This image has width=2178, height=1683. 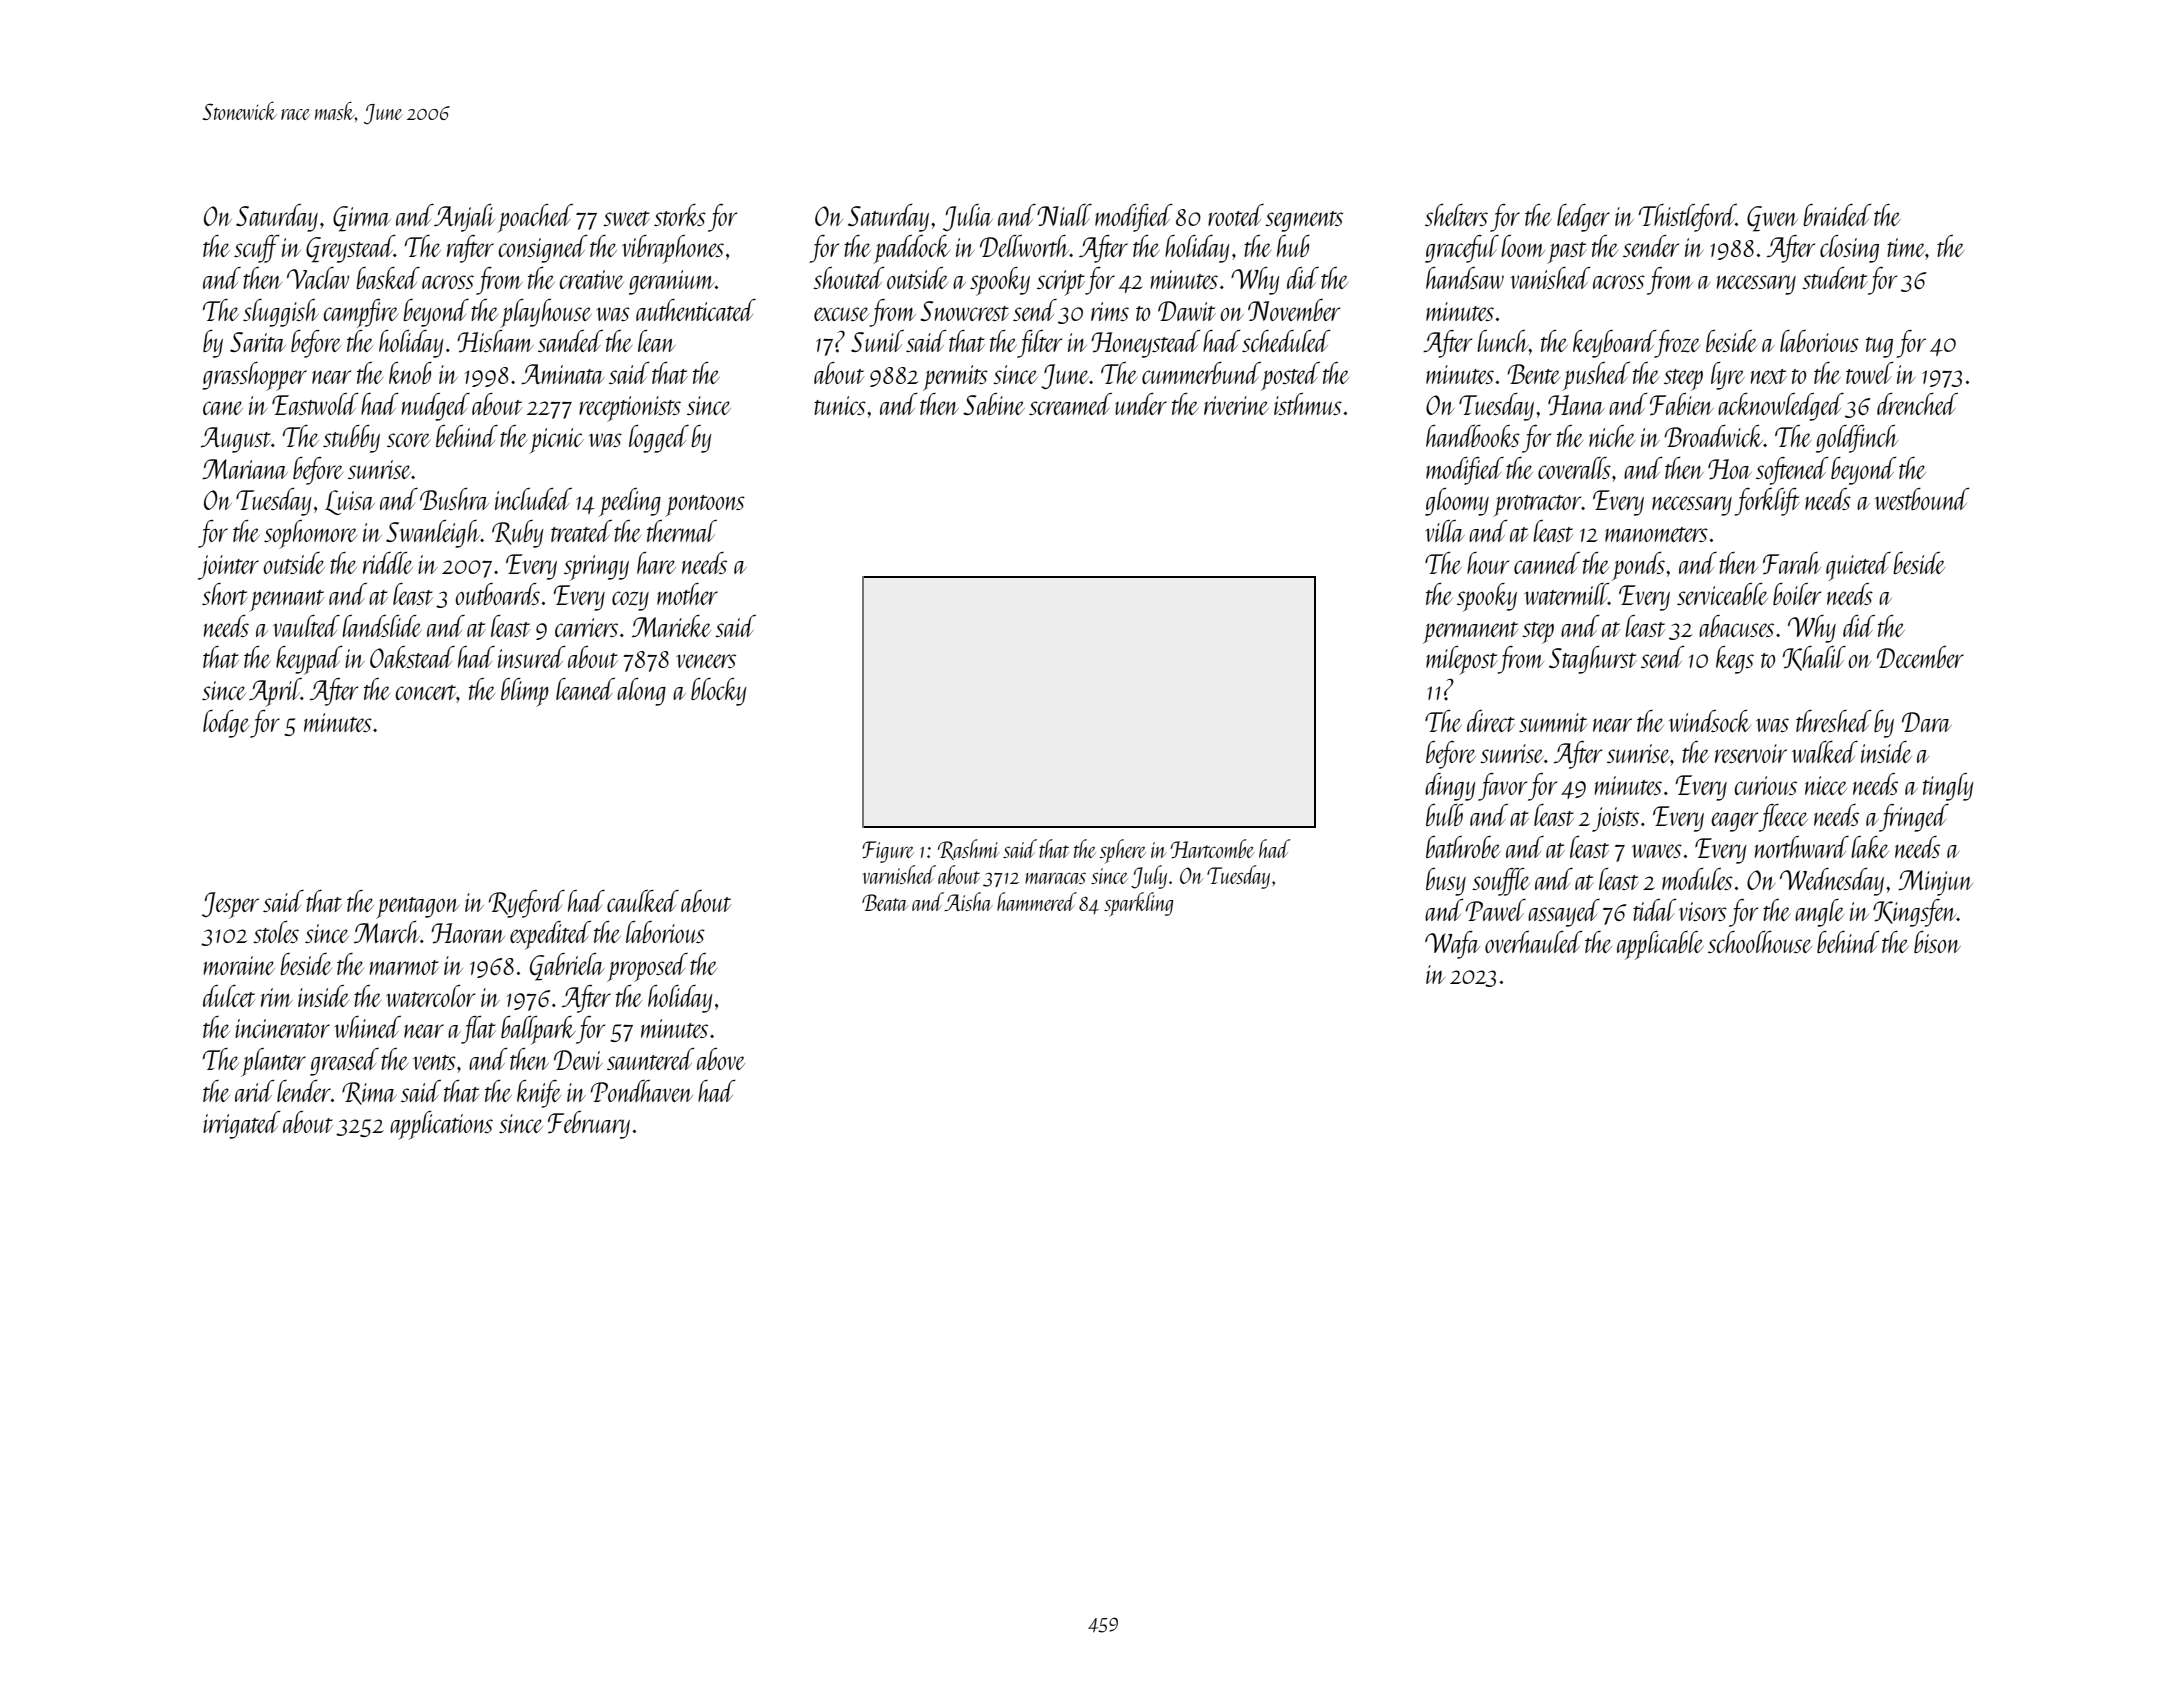 I want to click on Anjali, so click(x=464, y=218).
